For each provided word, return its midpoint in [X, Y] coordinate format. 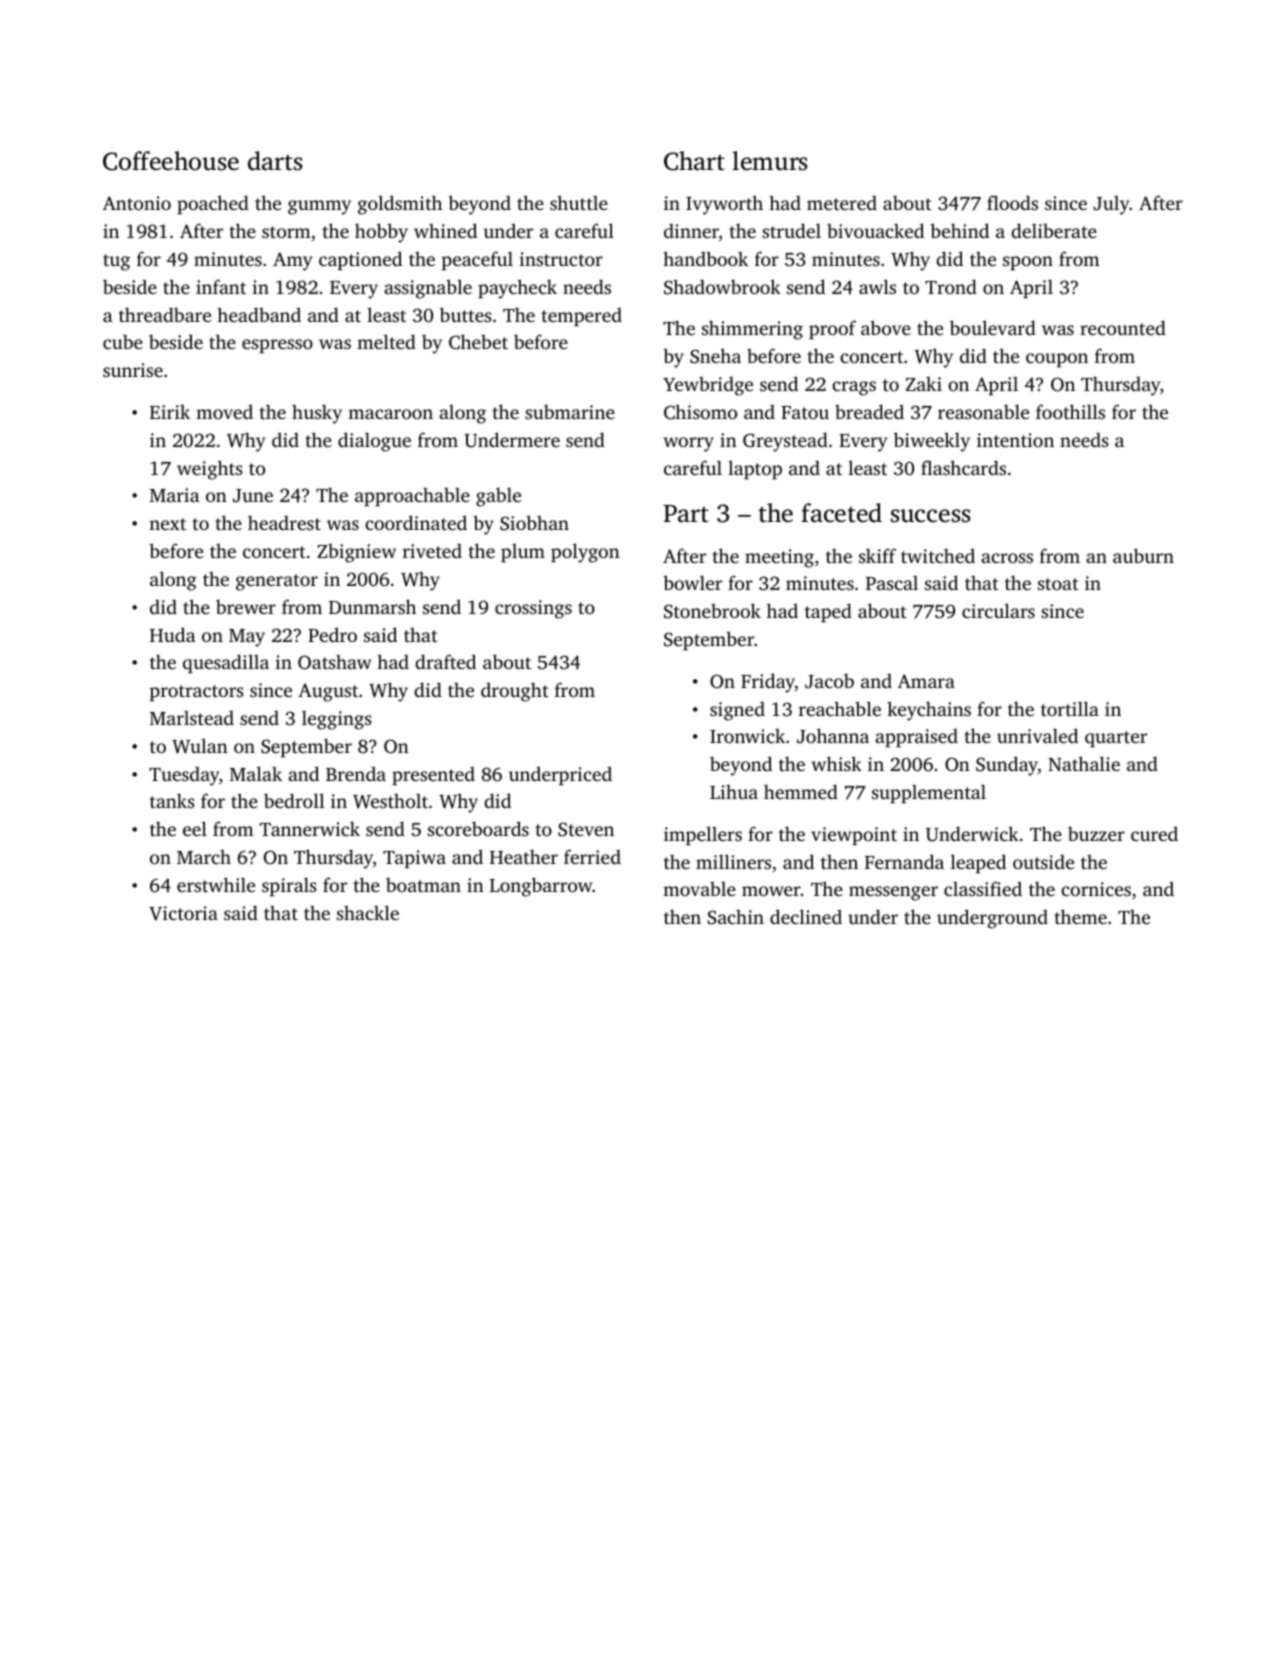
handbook [705, 258]
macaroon [390, 414]
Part [686, 514]
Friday [768, 683]
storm [286, 232]
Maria [175, 495]
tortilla [1070, 708]
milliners [733, 861]
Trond [951, 286]
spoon [1028, 263]
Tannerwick [310, 828]
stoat [1058, 584]
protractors [197, 693]
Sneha [715, 356]
